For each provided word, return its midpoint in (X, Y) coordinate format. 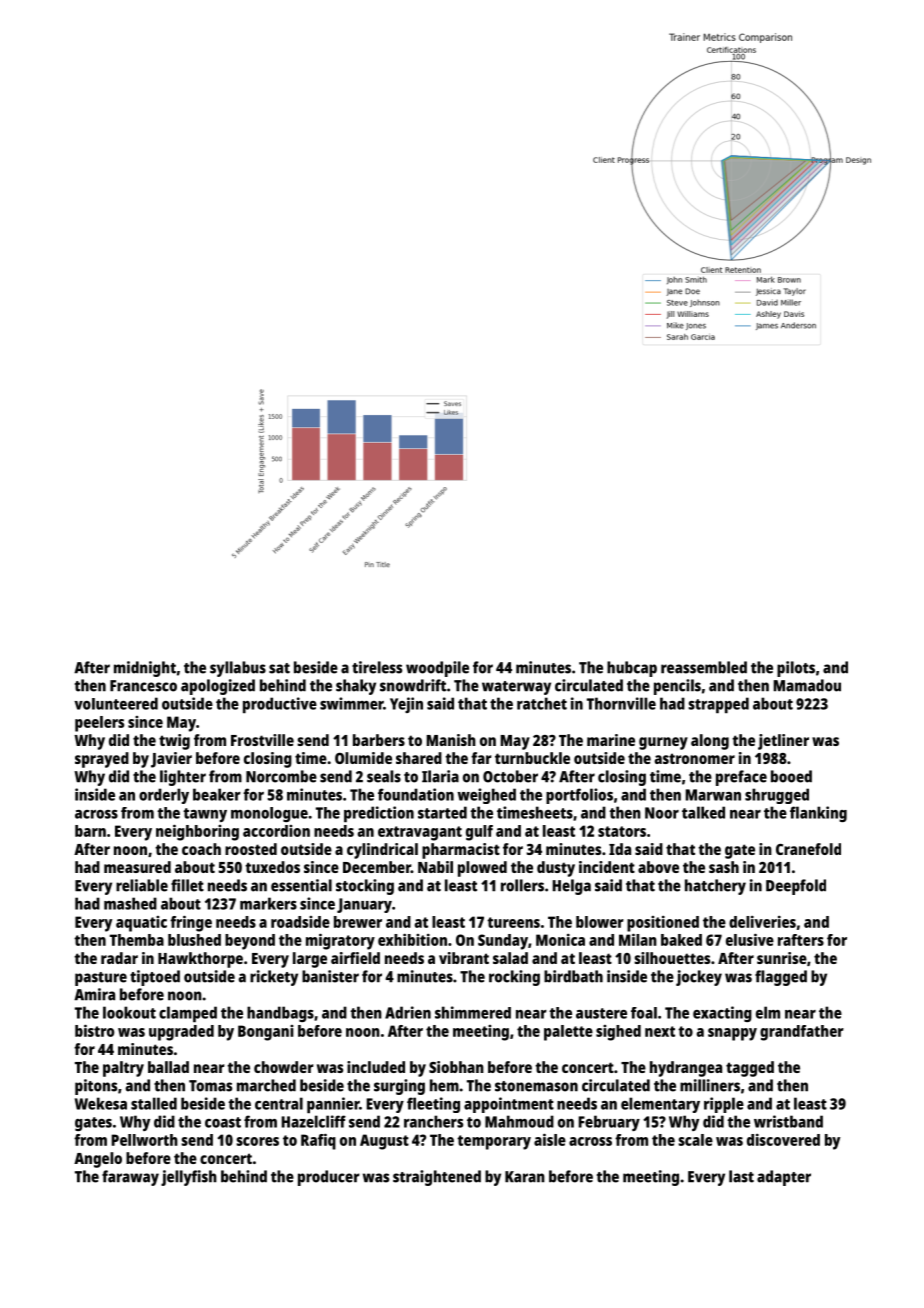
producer (329, 1178)
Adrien (408, 1012)
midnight (145, 669)
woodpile (437, 669)
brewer (358, 922)
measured (137, 867)
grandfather (802, 1033)
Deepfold (796, 887)
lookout (129, 1012)
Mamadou (807, 685)
